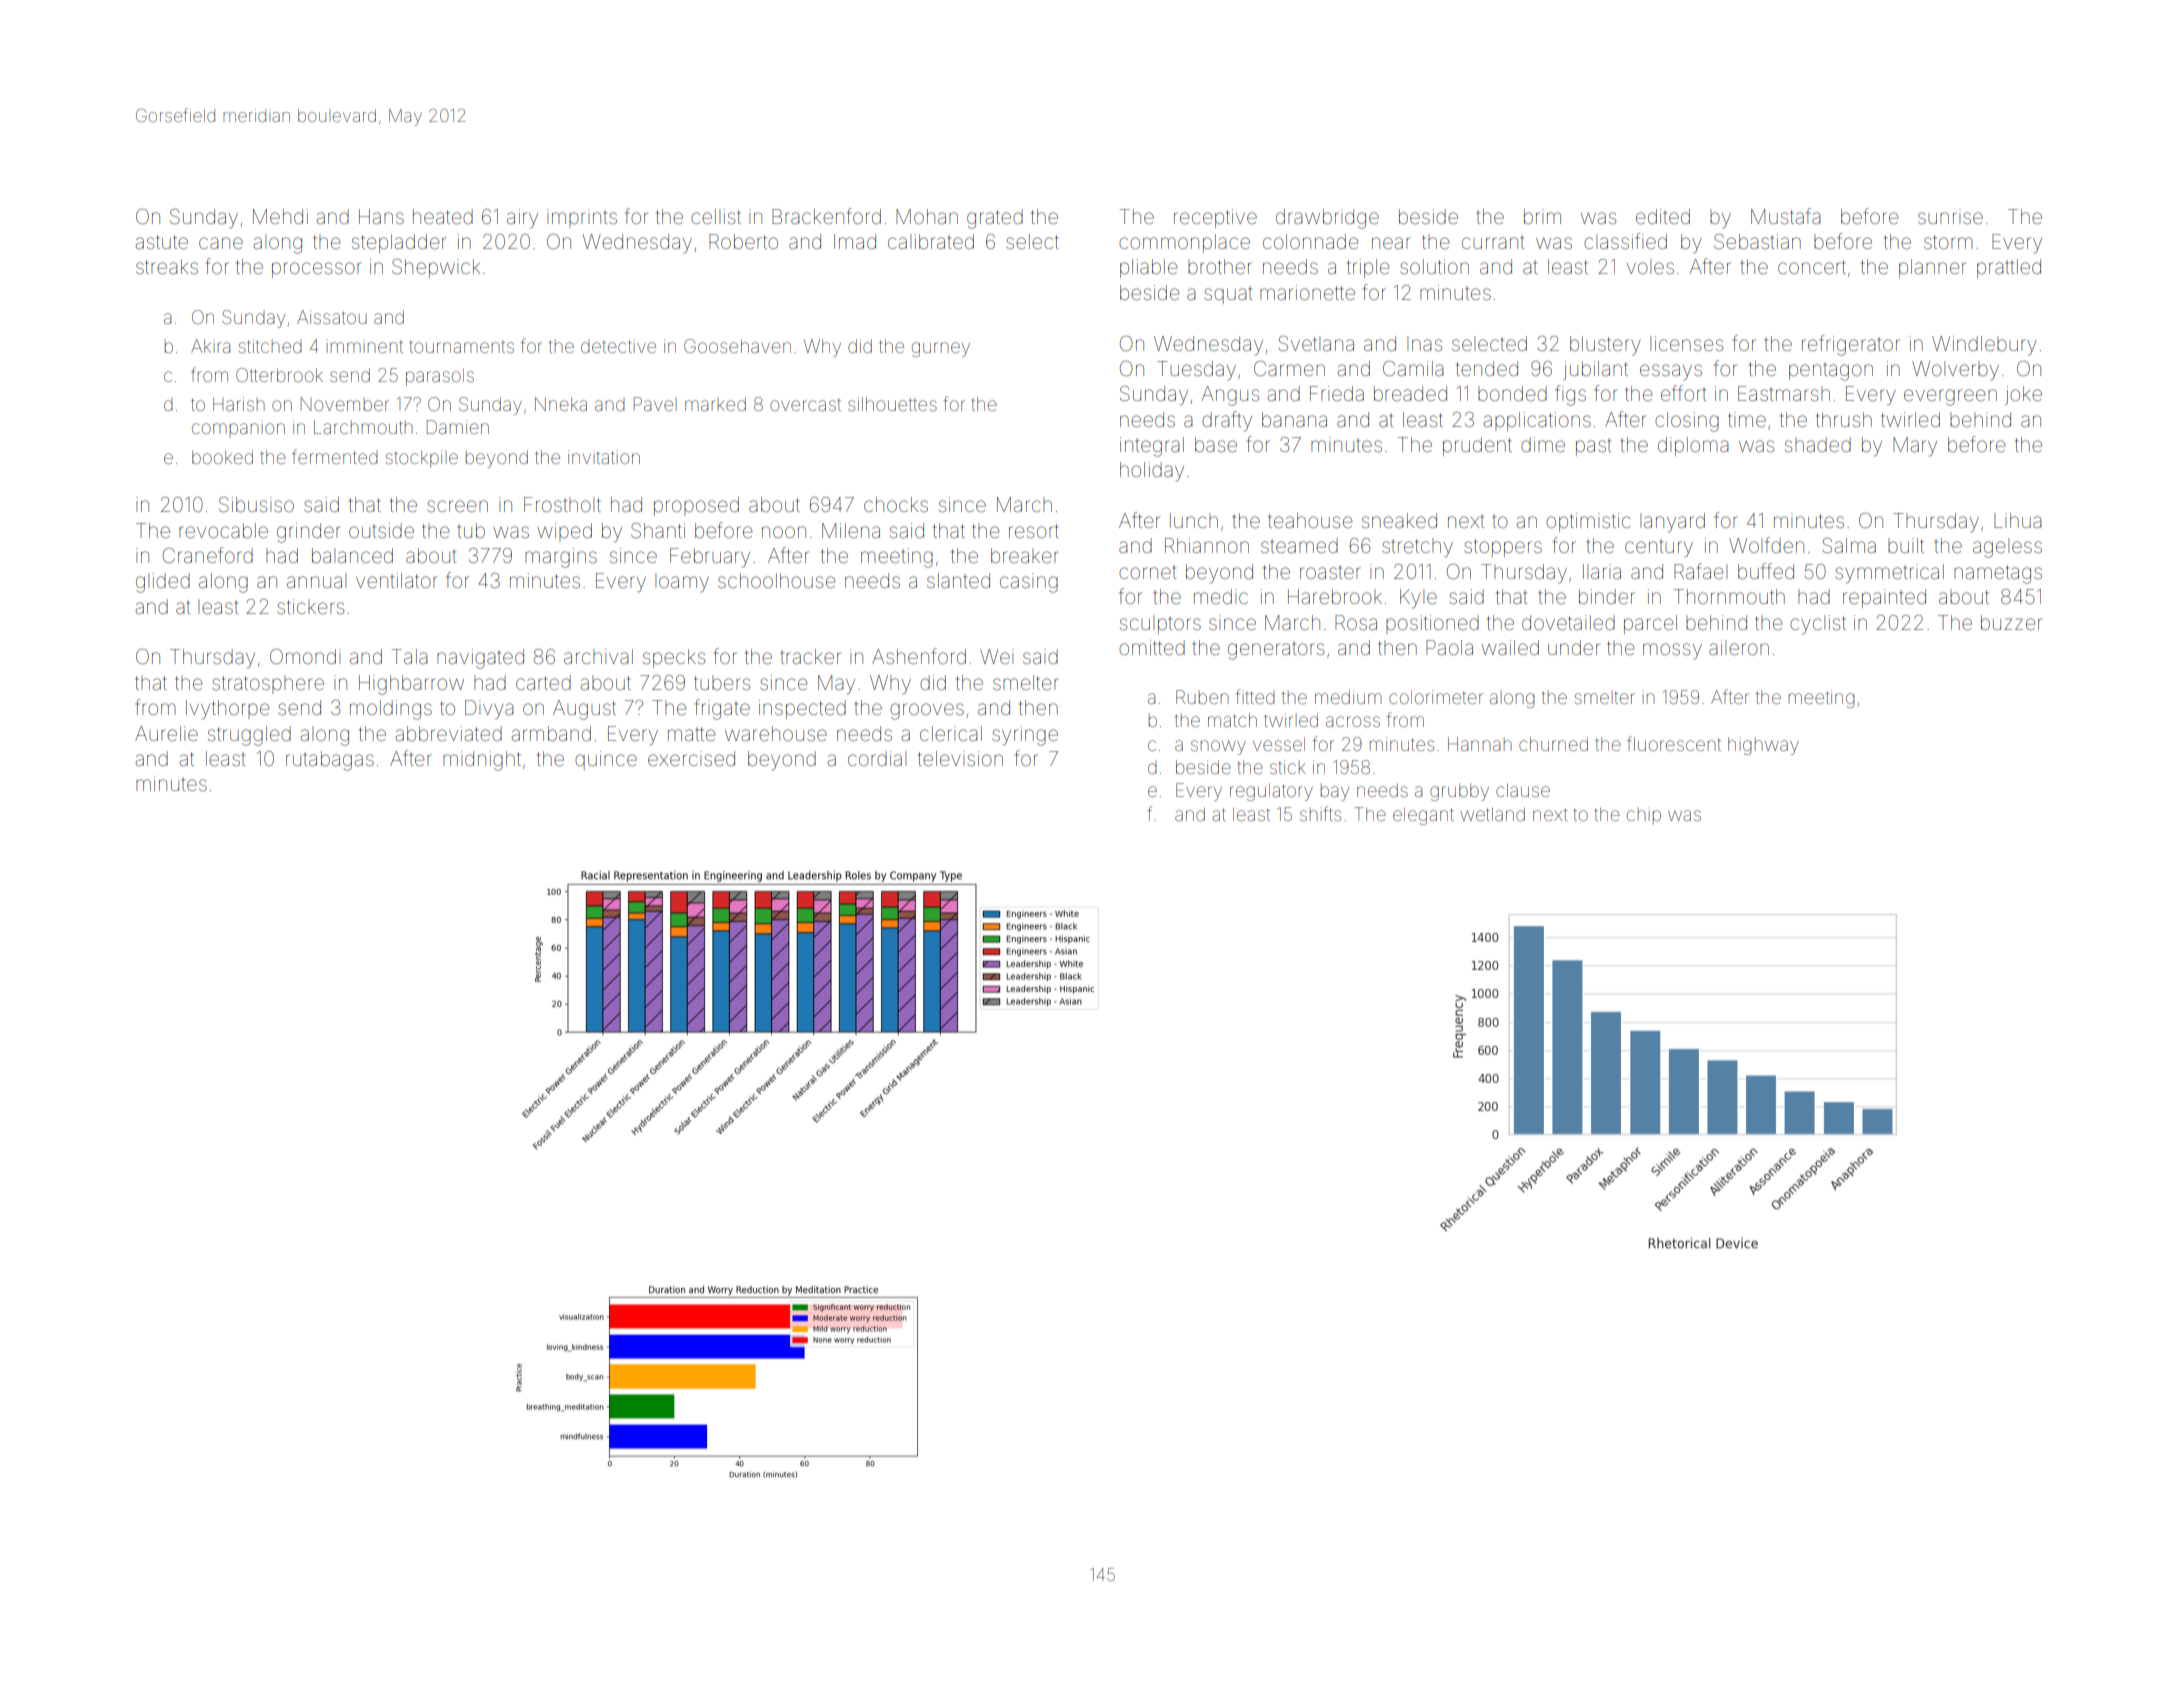 This screenshot has width=2178, height=1683. Describe the element at coordinates (561, 558) in the screenshot. I see `margins` at that location.
